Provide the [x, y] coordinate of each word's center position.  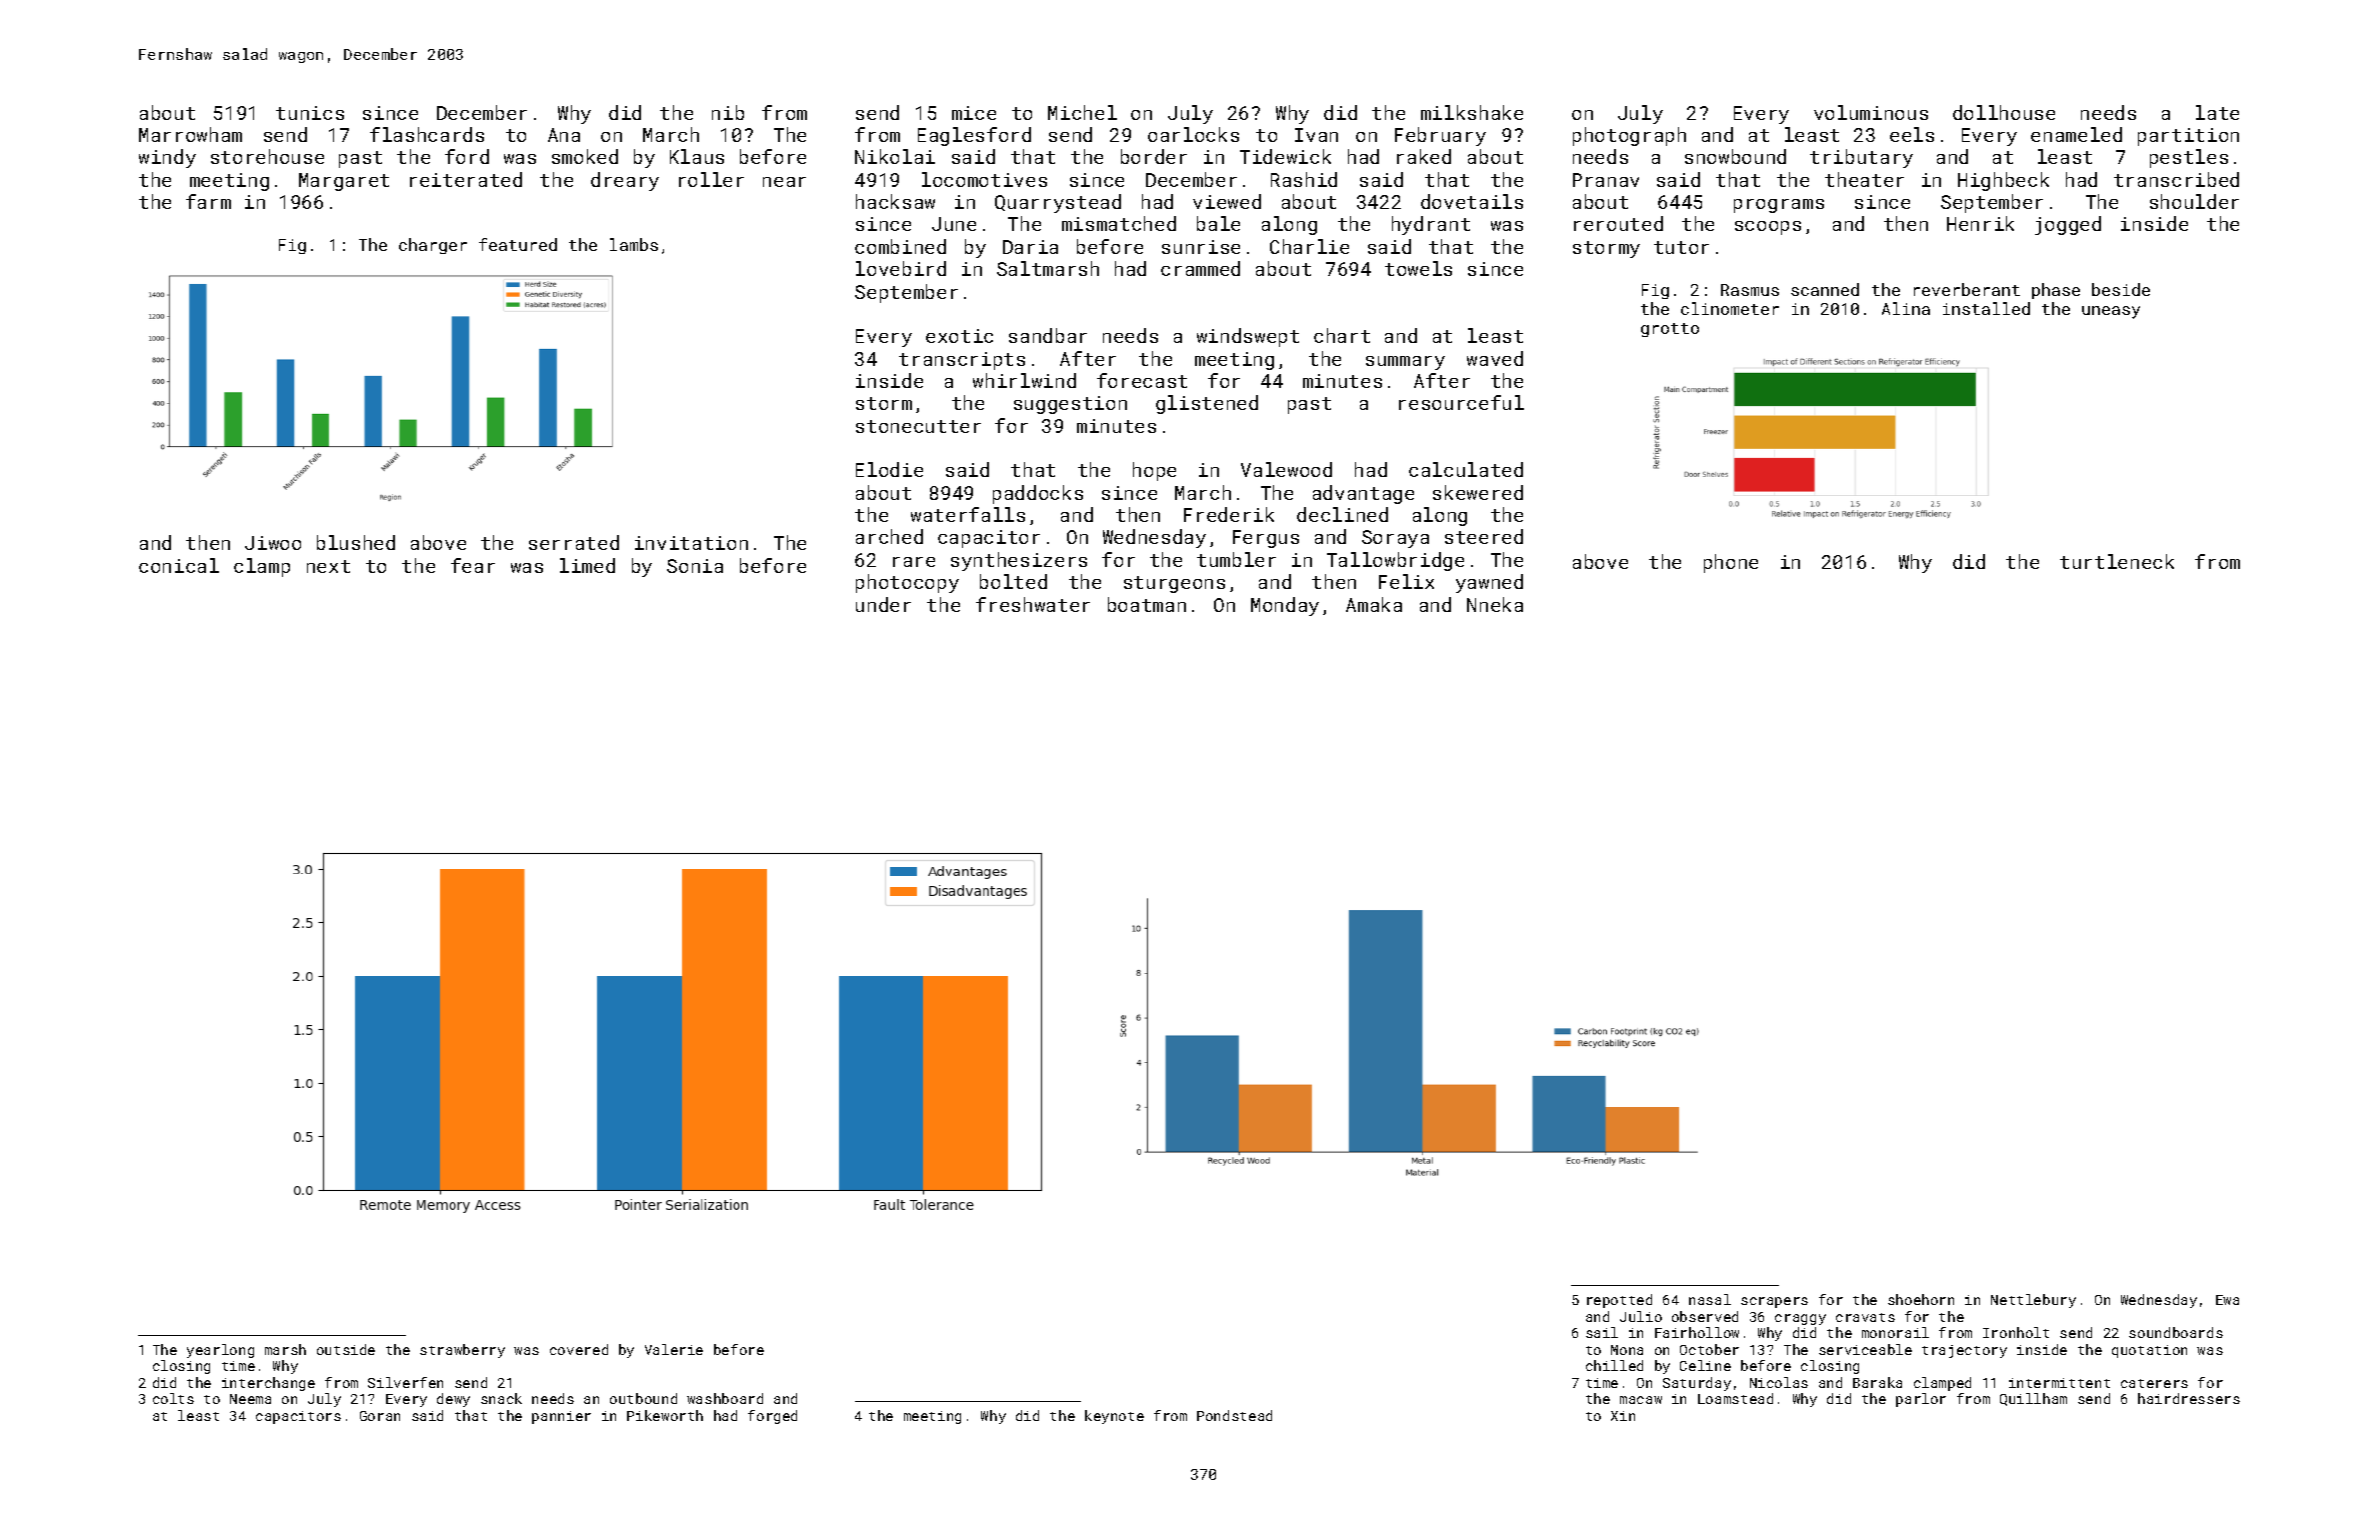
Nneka [1495, 604]
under [883, 604]
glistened [1207, 404]
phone [1731, 563]
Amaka [1374, 604]
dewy [453, 1400]
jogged [2068, 225]
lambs [634, 244]
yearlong [220, 1351]
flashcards [427, 134]
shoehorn [1921, 1299]
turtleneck [2117, 561]
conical [179, 565]
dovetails [1472, 201]
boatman [1147, 604]
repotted [1619, 1301]
